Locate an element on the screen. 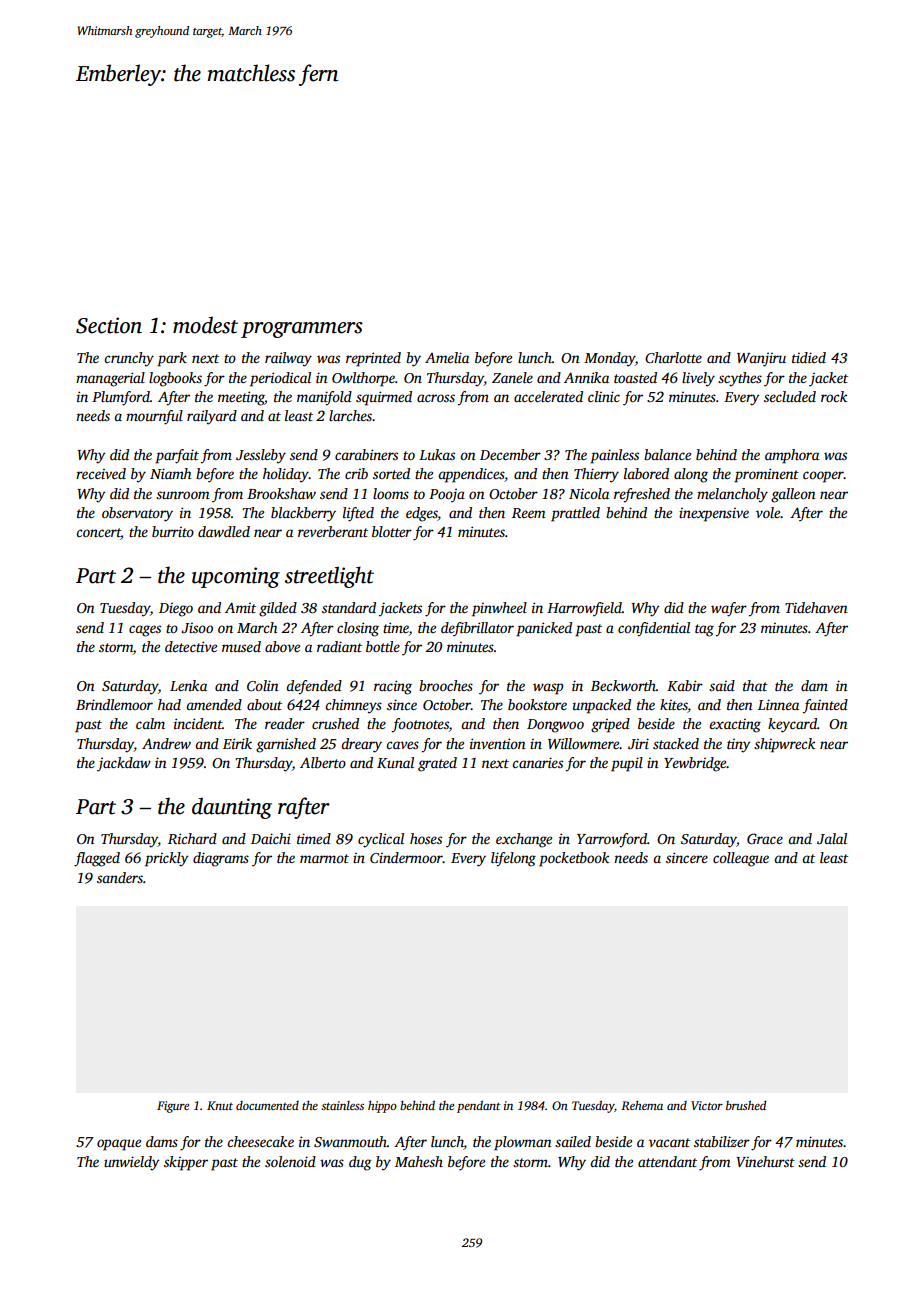  wasp is located at coordinates (548, 689).
